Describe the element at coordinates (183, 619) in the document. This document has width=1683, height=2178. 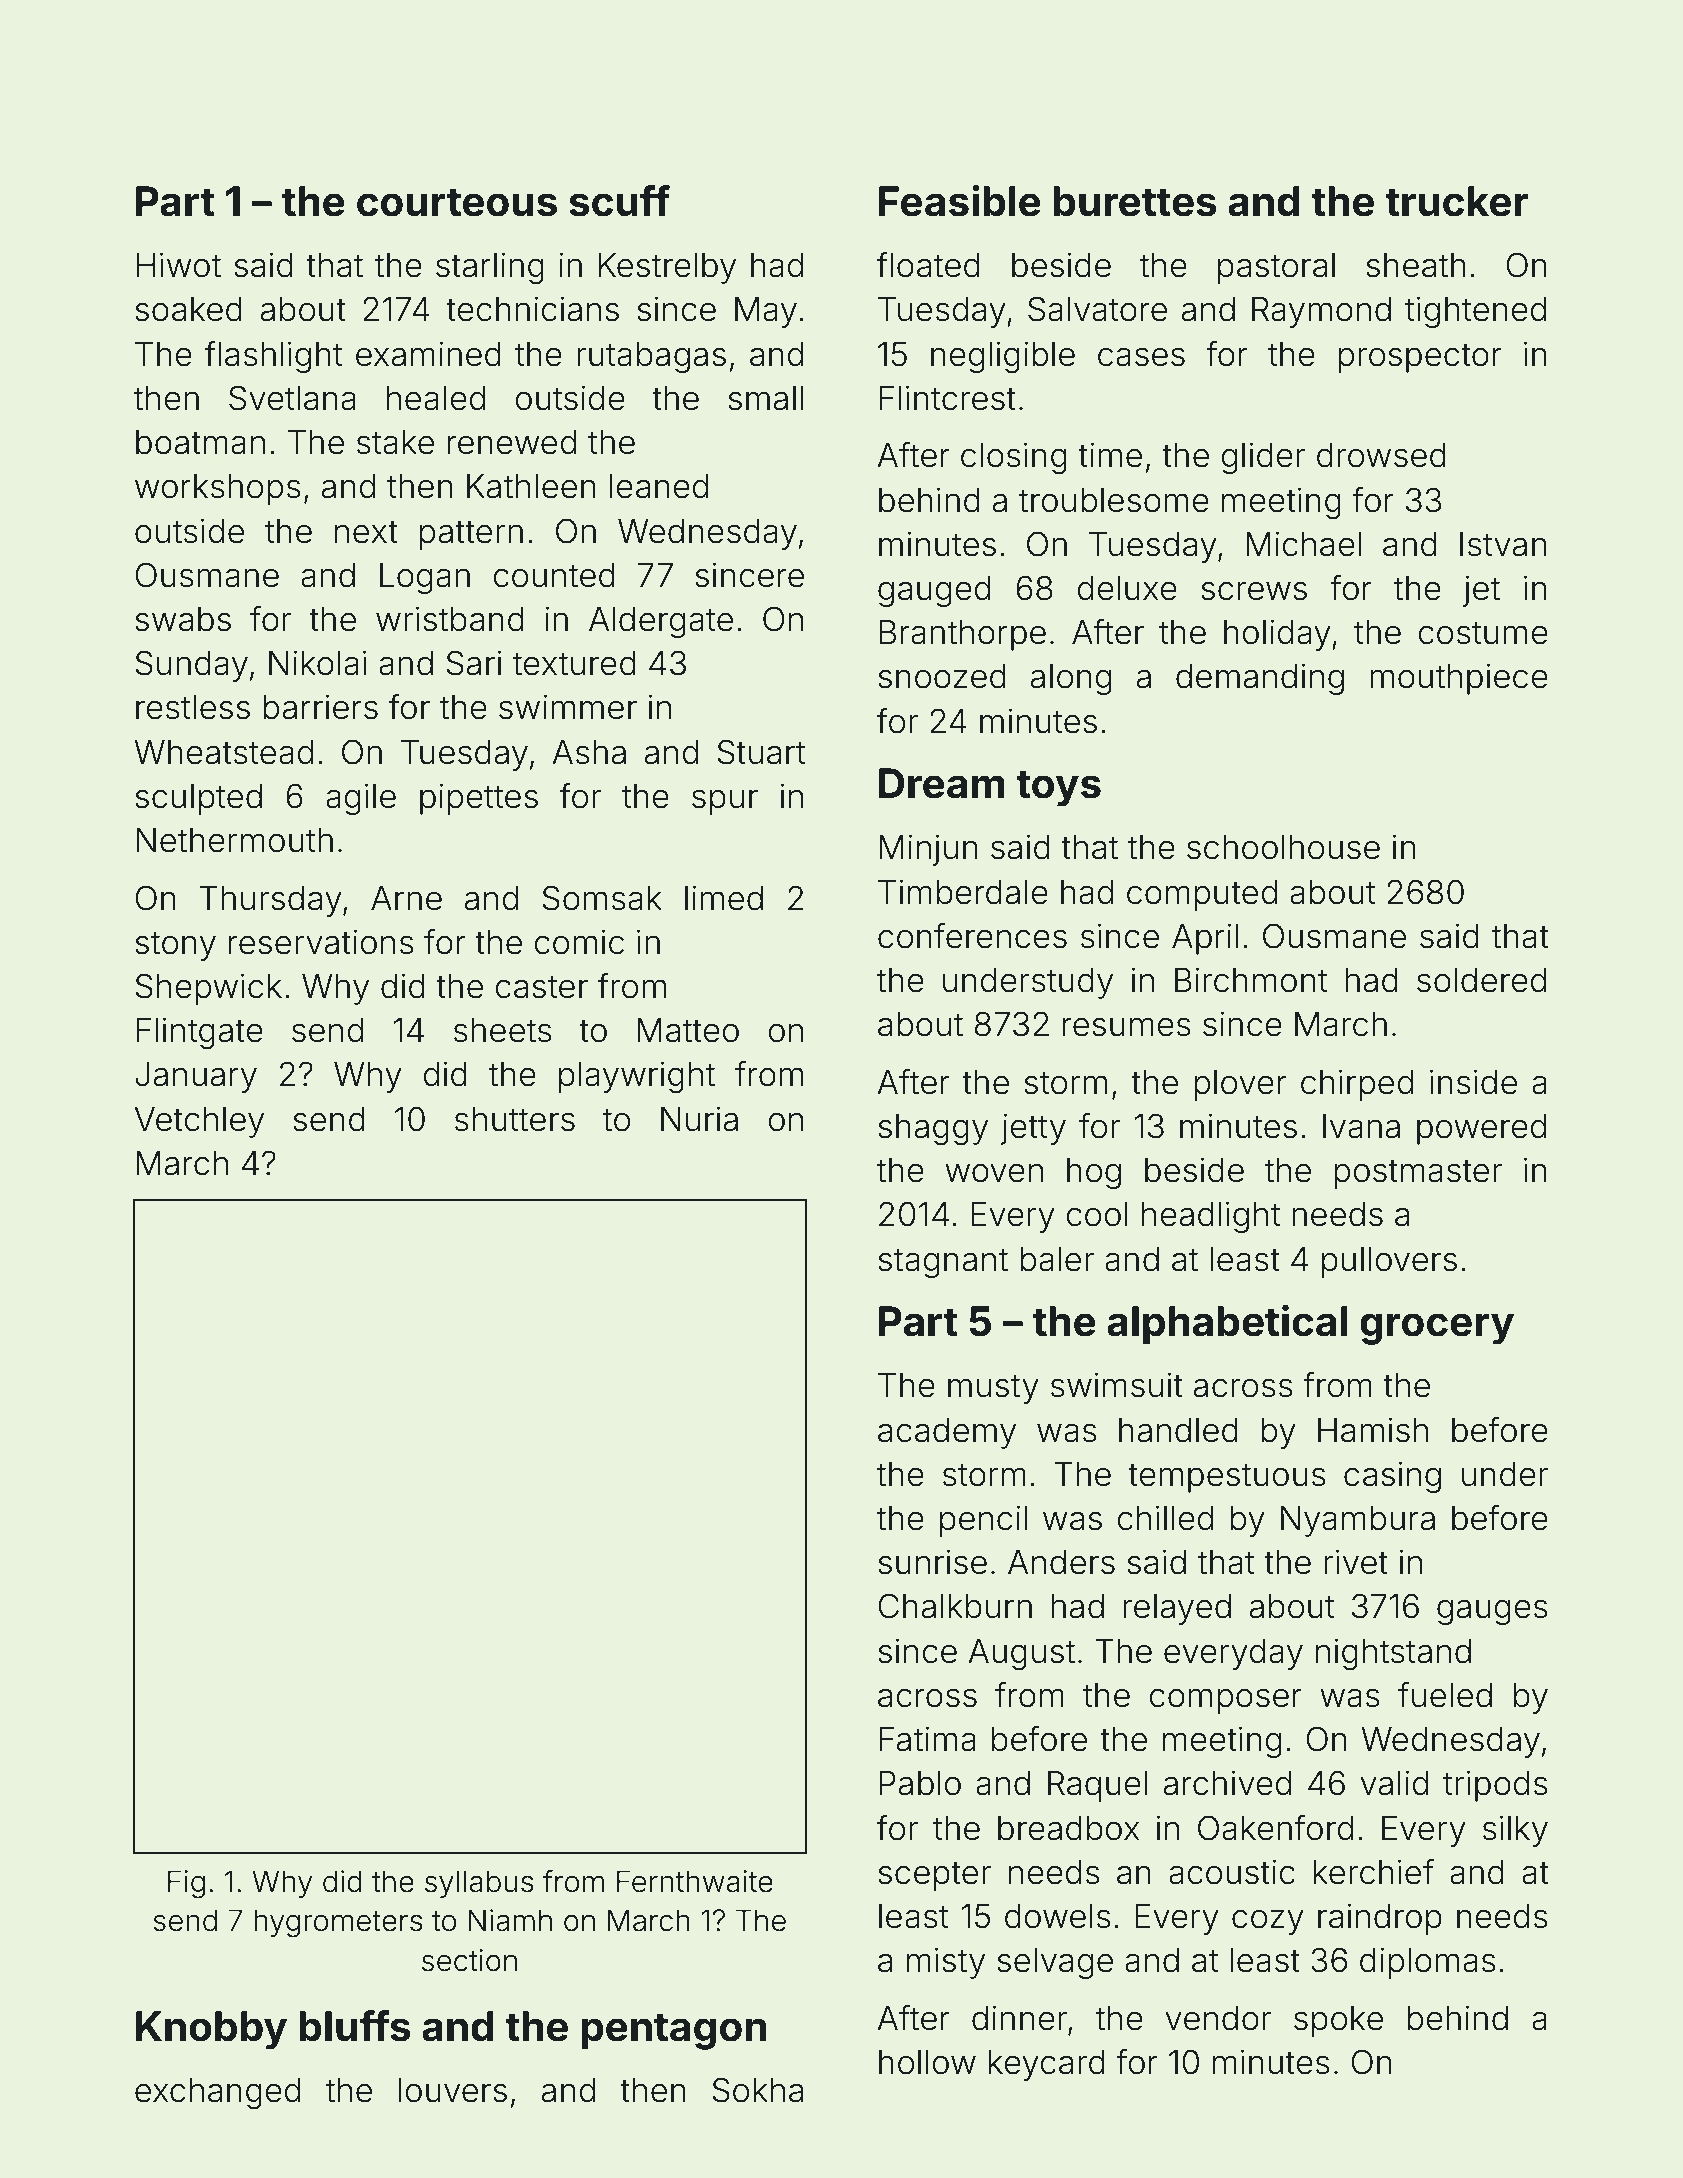
I see `swabs` at that location.
